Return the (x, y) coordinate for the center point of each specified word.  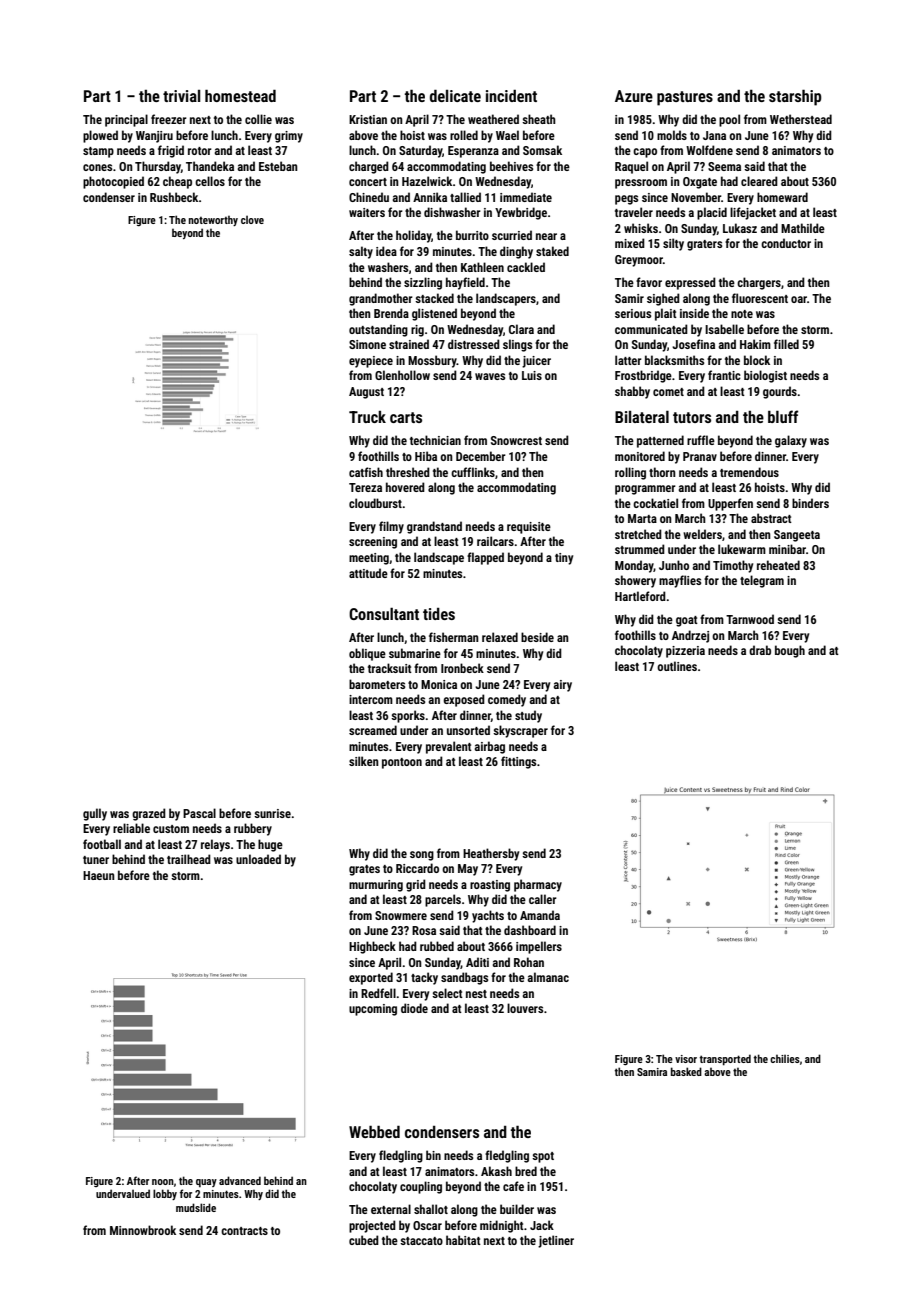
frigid (171, 151)
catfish (366, 472)
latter (628, 360)
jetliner (556, 1241)
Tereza (365, 487)
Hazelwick (427, 181)
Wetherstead (801, 119)
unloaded (258, 859)
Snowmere (401, 915)
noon (163, 1182)
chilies (785, 1058)
